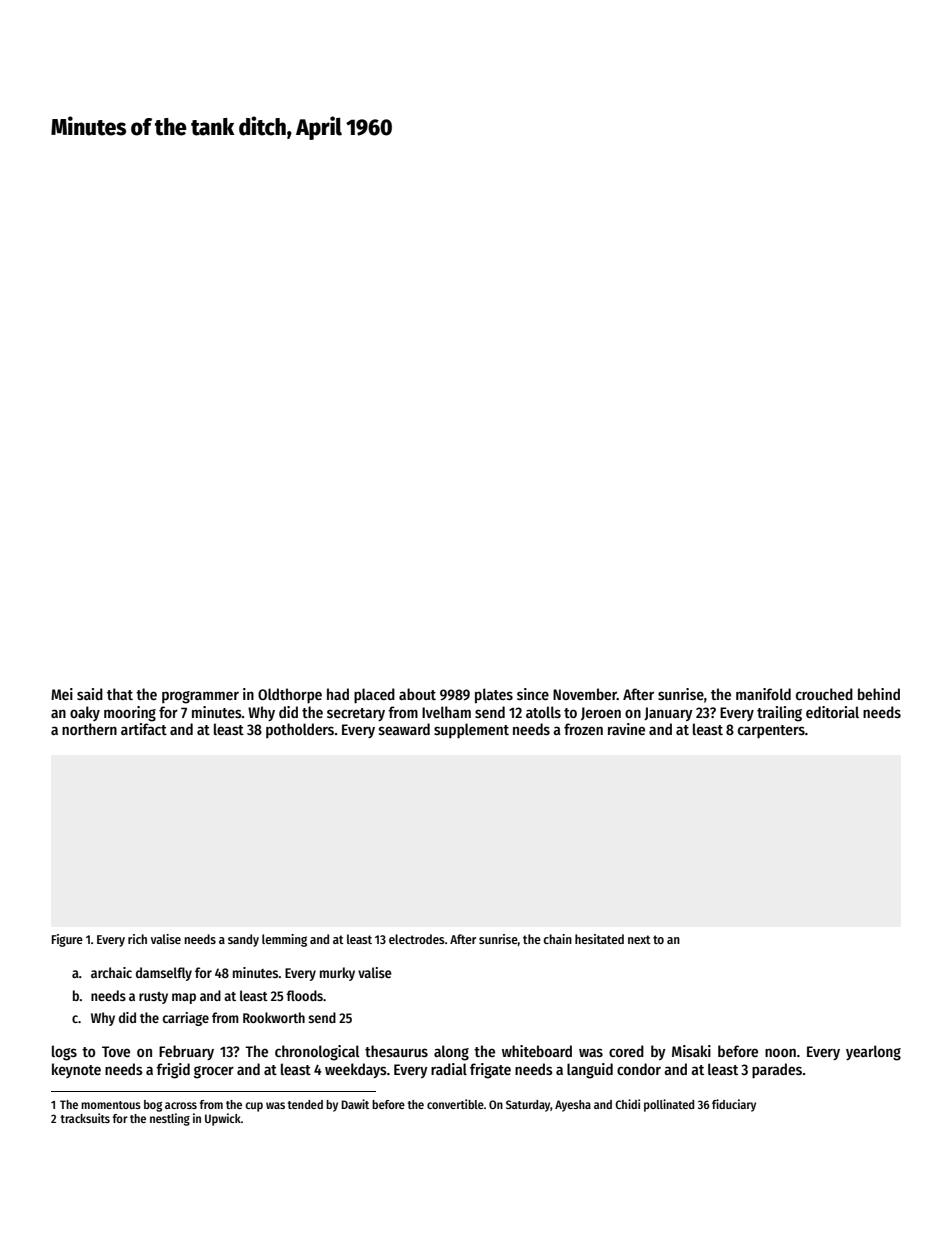 This screenshot has width=952, height=1233. I want to click on hesitated, so click(599, 939).
